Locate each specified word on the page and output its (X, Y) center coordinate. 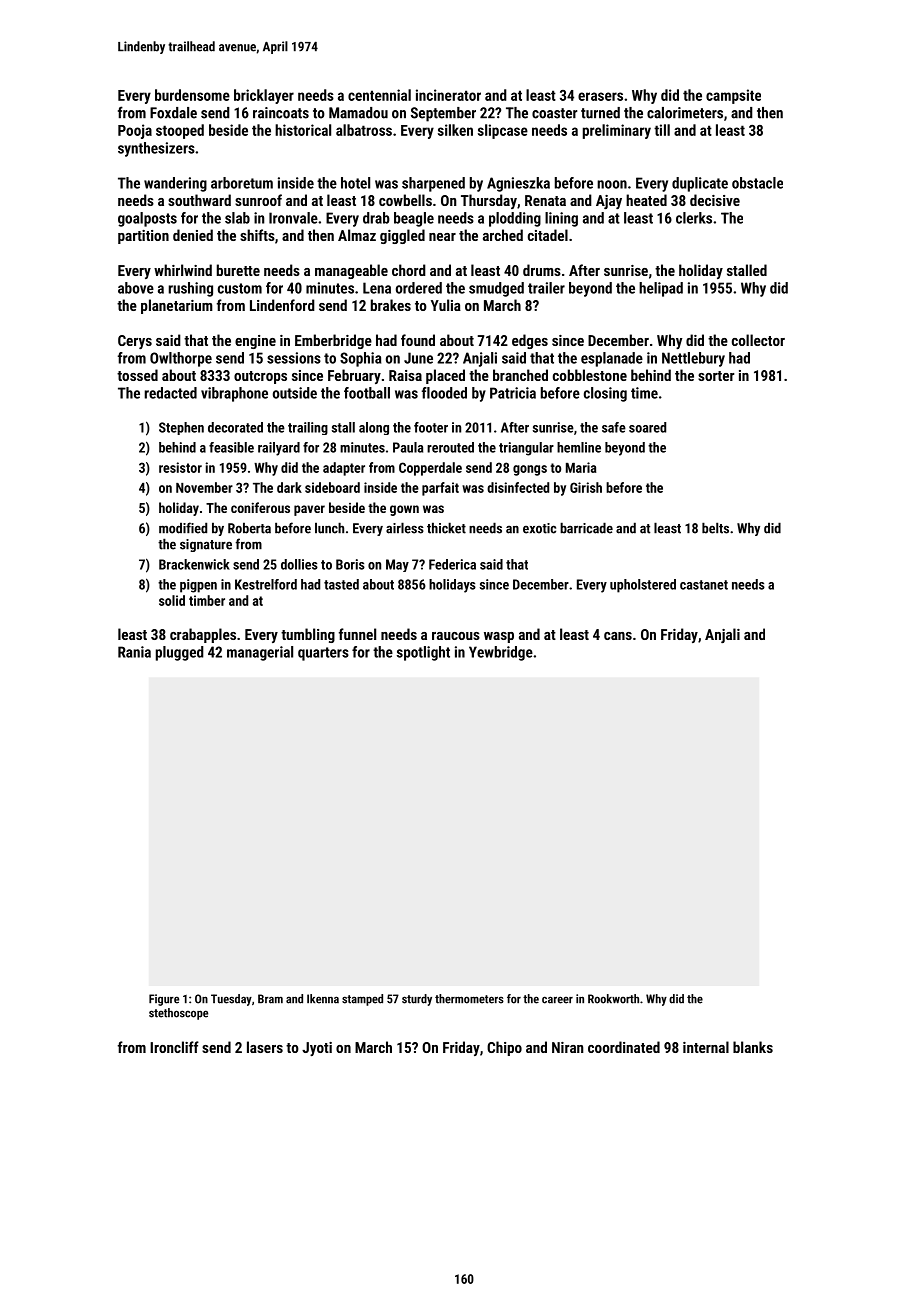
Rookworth (613, 999)
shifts (257, 235)
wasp (499, 637)
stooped (180, 131)
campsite (733, 96)
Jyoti (317, 1049)
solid (172, 600)
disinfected (518, 487)
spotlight (423, 653)
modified (183, 528)
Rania (134, 652)
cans (618, 636)
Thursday (489, 201)
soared (647, 427)
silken (455, 130)
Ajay (609, 202)
